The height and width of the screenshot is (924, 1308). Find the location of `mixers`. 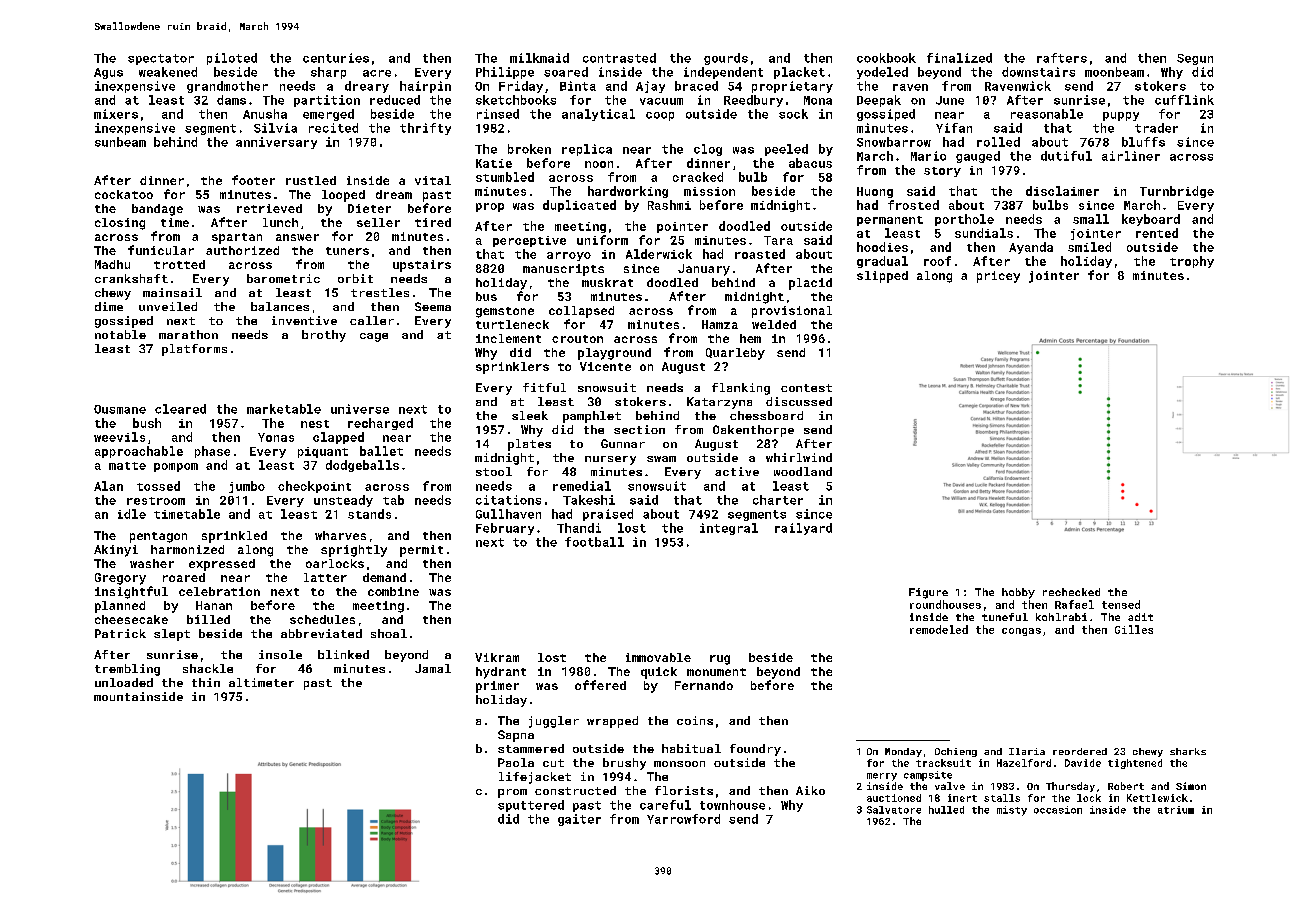

mixers is located at coordinates (116, 114).
